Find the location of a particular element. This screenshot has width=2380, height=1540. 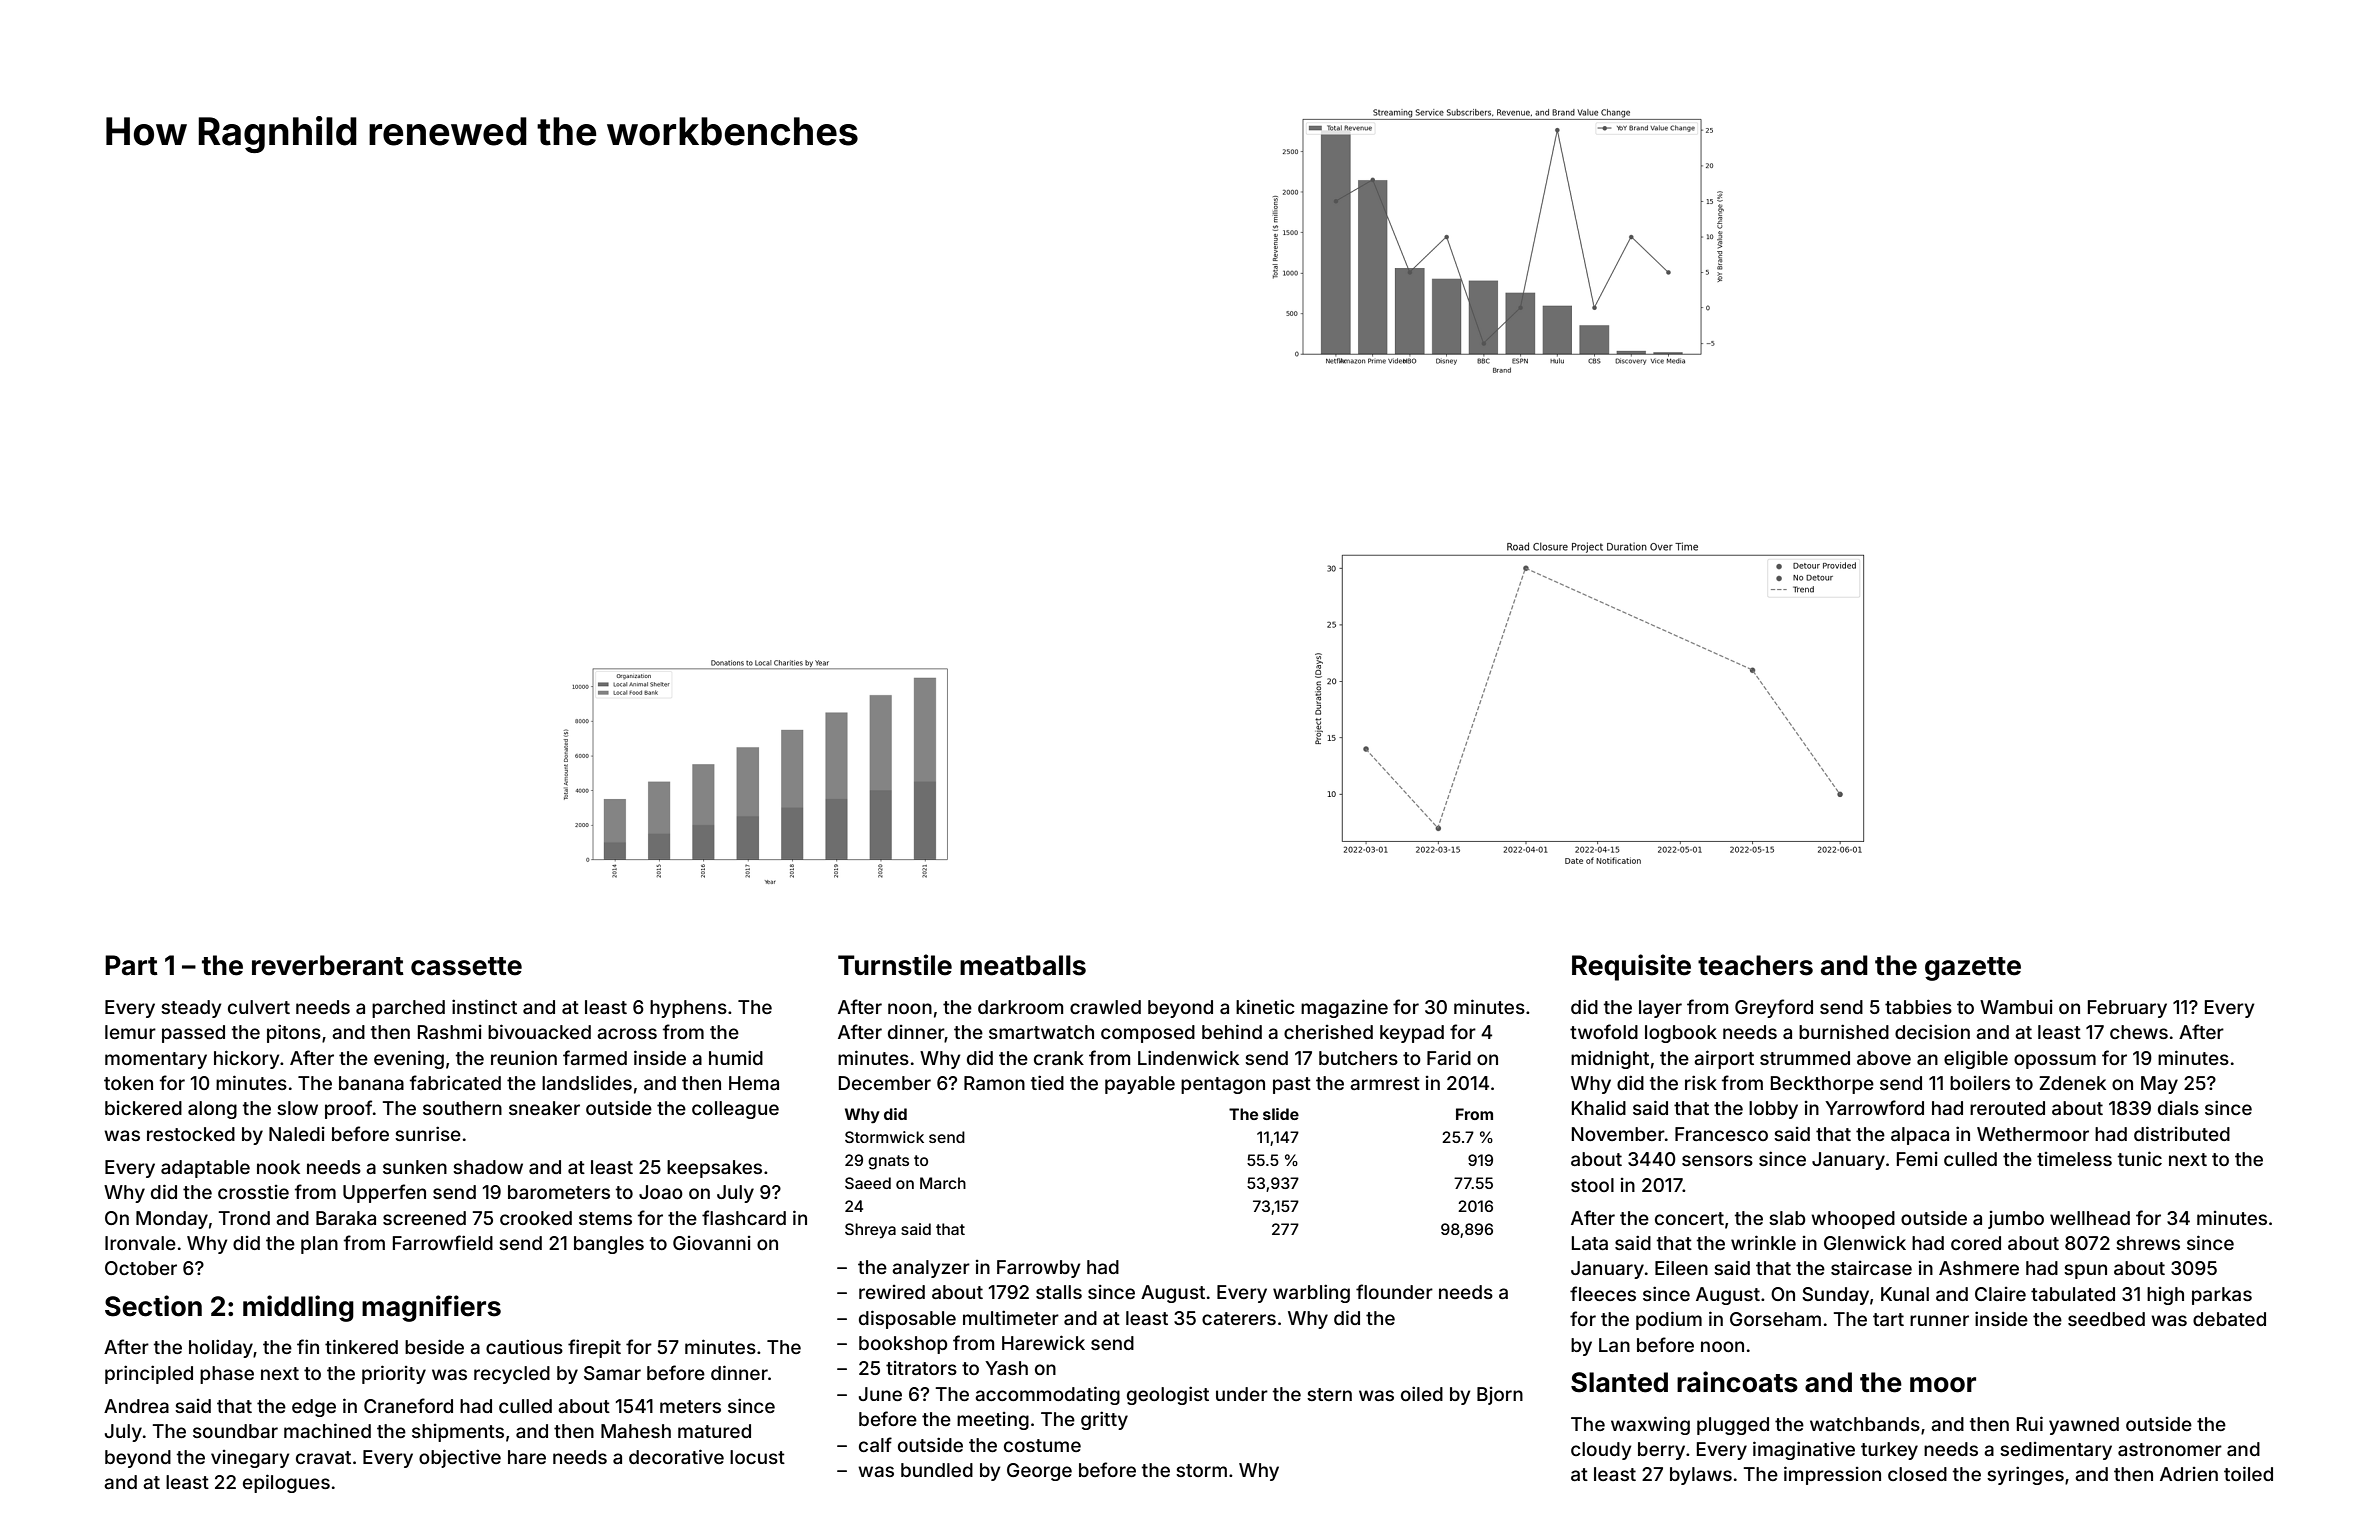

Saeed is located at coordinates (868, 1183).
